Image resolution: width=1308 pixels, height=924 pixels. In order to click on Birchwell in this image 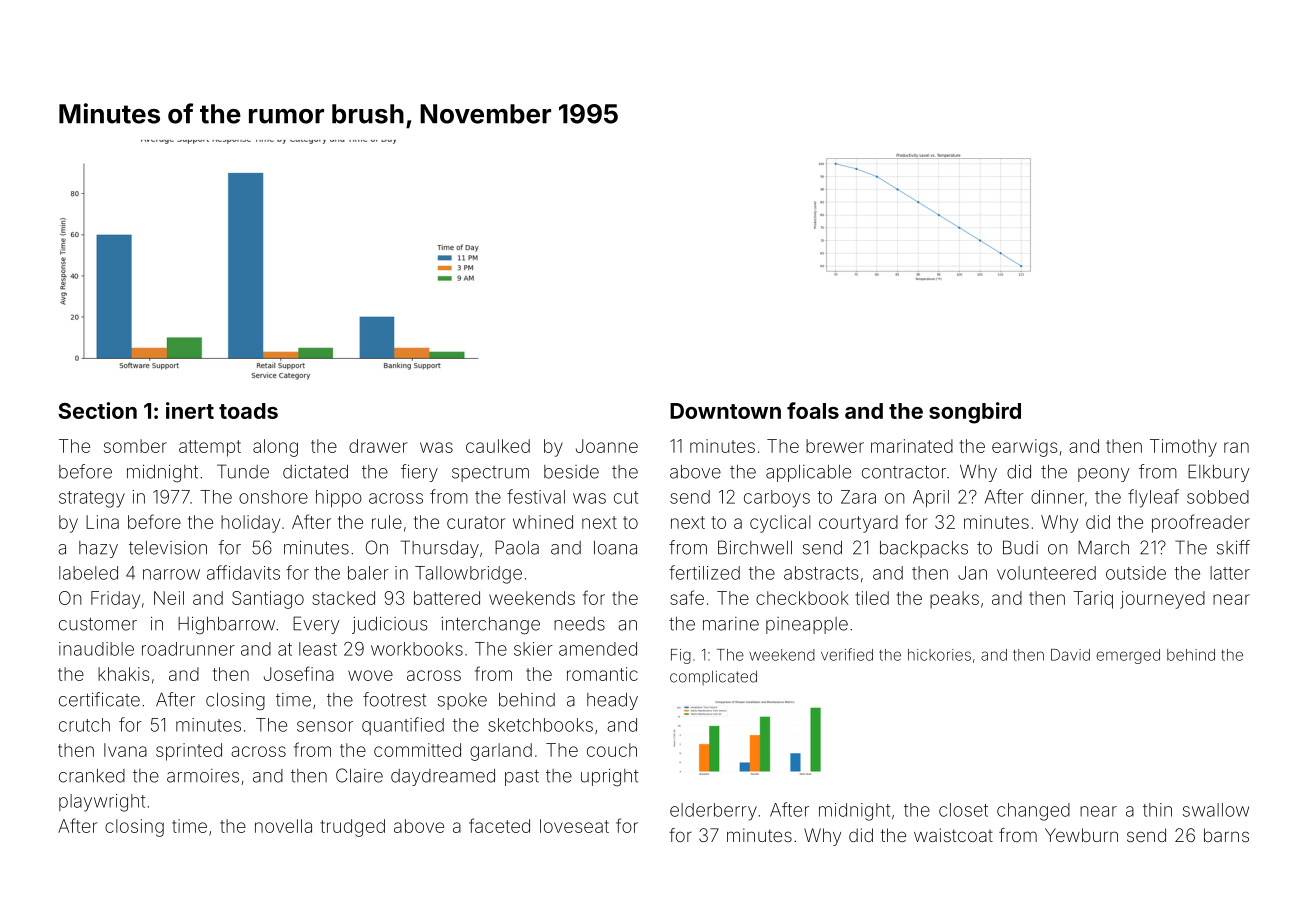, I will do `click(755, 547)`.
